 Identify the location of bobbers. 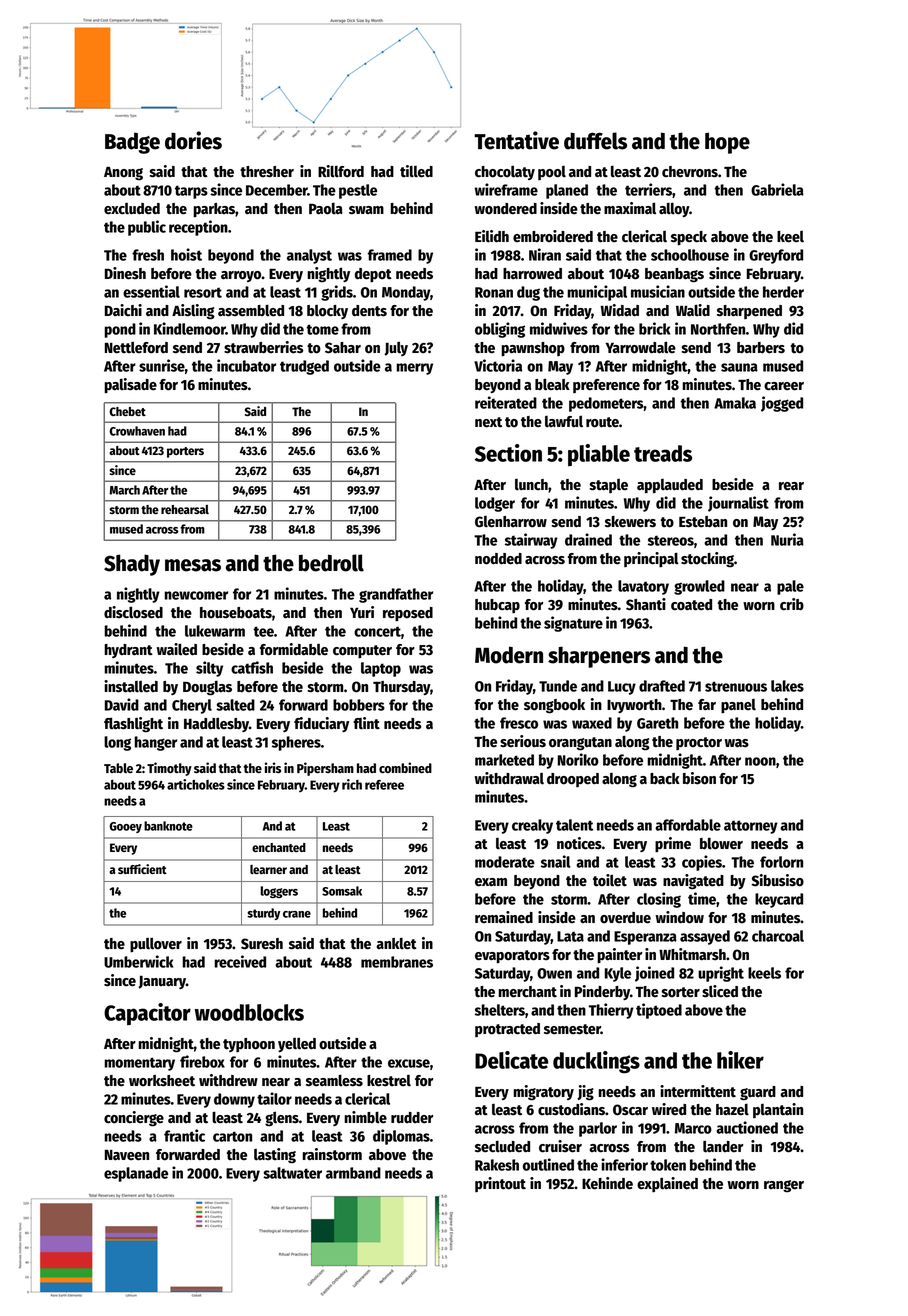
(359, 705).
